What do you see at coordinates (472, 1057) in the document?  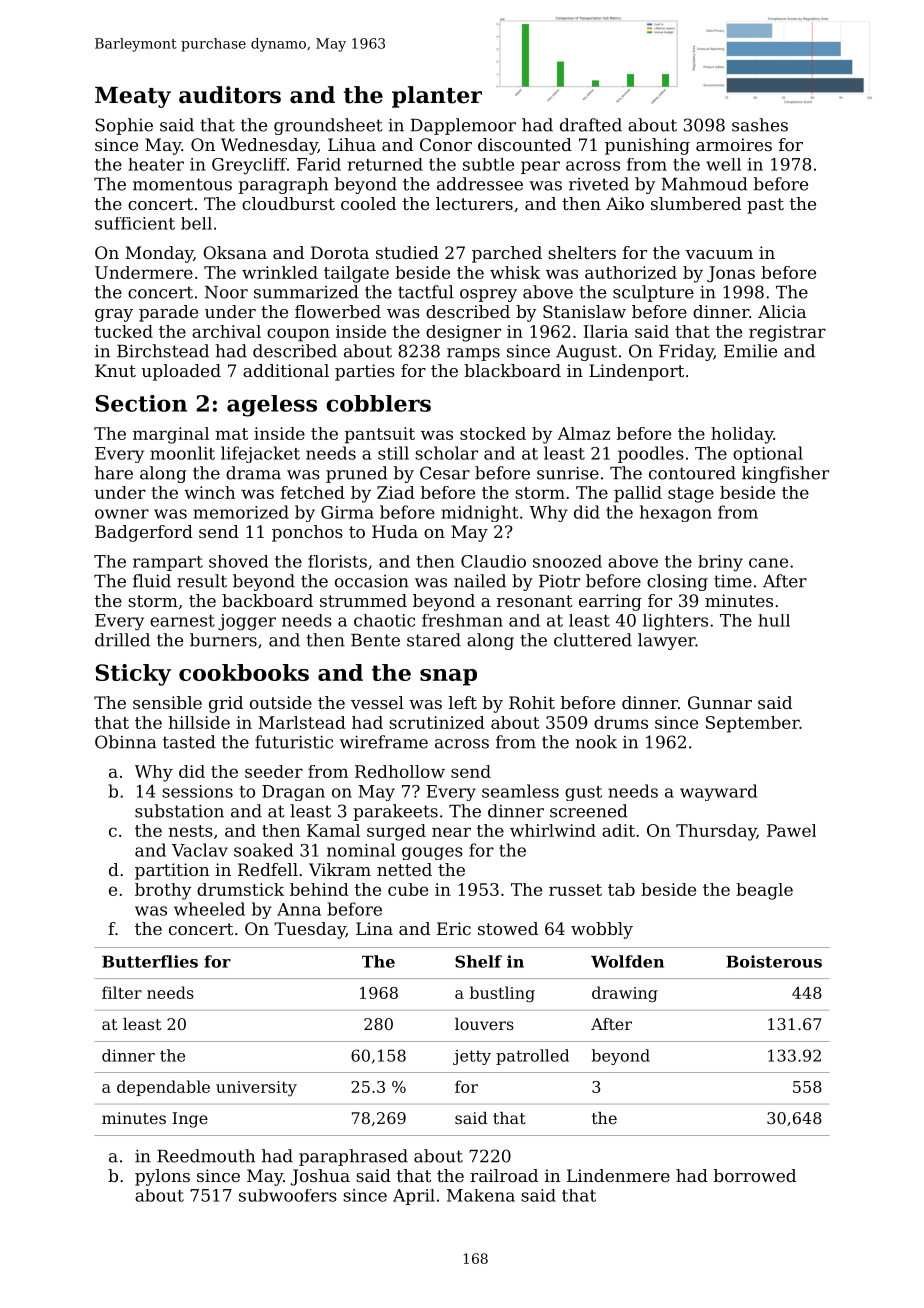 I see `jetty` at bounding box center [472, 1057].
